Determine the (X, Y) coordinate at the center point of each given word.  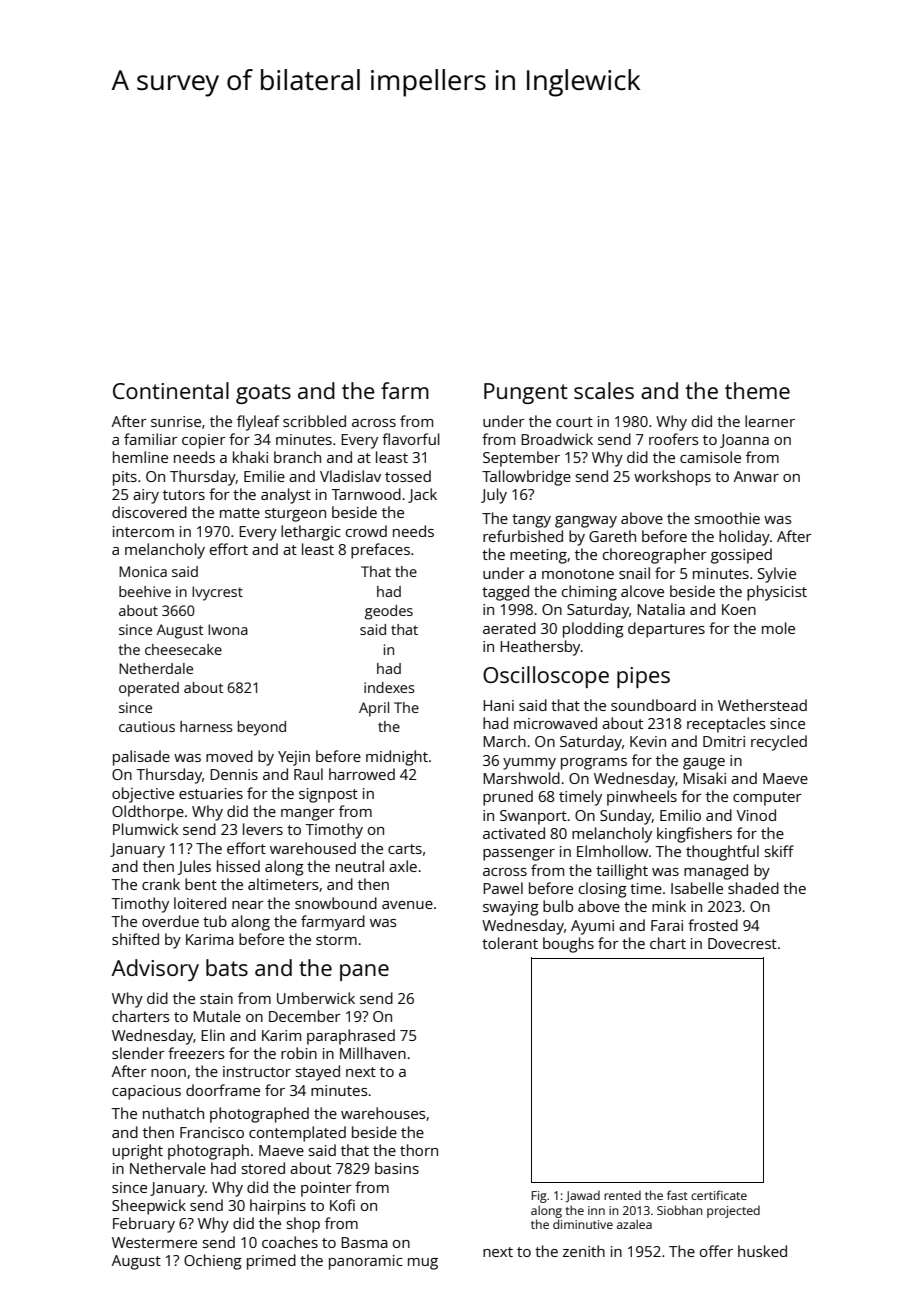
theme (757, 390)
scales (604, 390)
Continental (171, 390)
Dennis (234, 774)
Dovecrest (742, 943)
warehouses (383, 1113)
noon (168, 1073)
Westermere (154, 1242)
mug (423, 1264)
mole (778, 628)
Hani (498, 705)
